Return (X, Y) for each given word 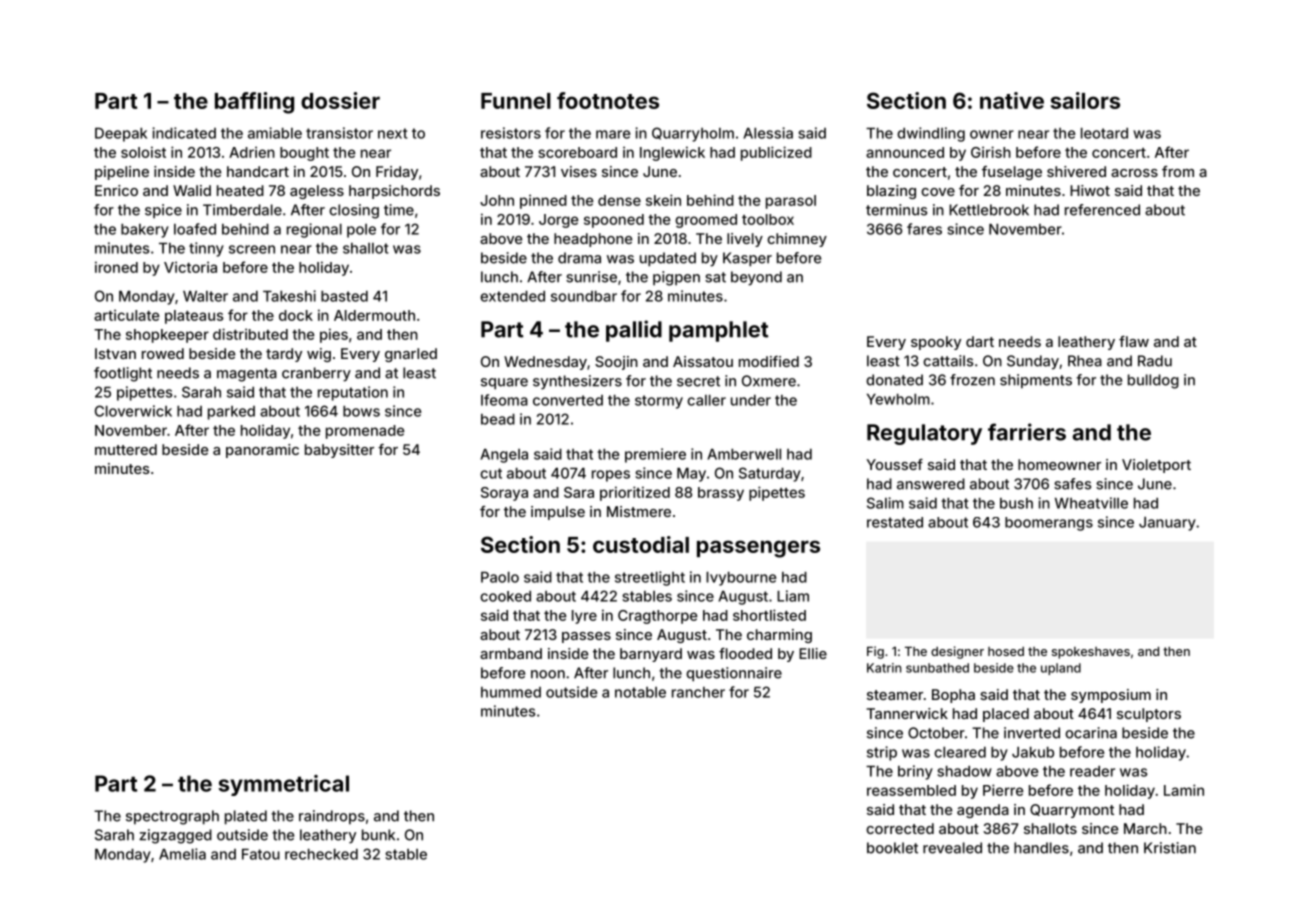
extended (512, 296)
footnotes (608, 100)
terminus (896, 210)
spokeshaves (1091, 653)
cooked (505, 596)
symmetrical (283, 785)
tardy (284, 355)
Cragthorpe (657, 617)
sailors (1085, 100)
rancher (698, 692)
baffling (254, 103)
